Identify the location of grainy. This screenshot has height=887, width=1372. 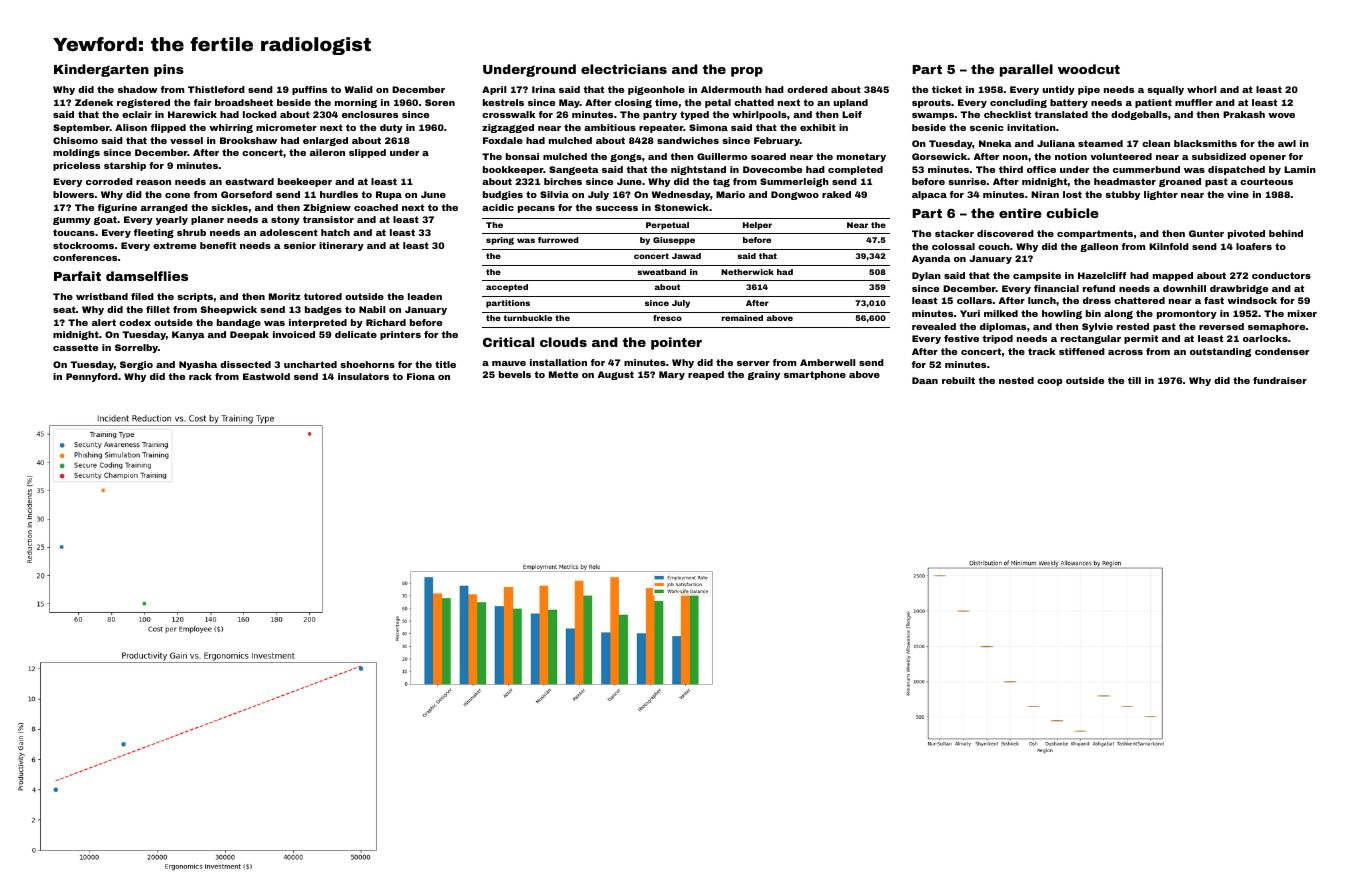
(764, 375).
